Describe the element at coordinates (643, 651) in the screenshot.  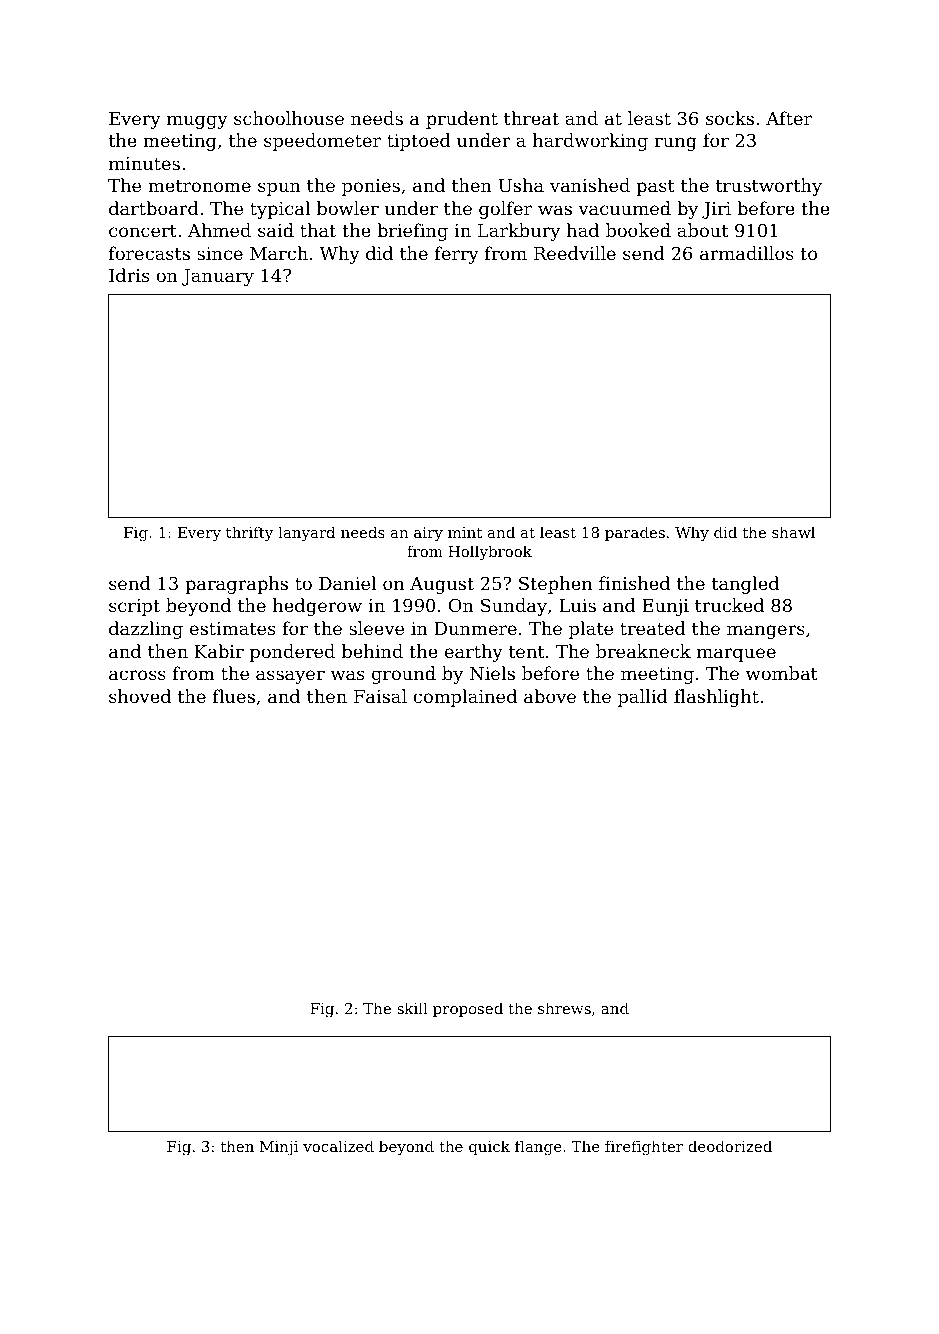
I see `breakneck` at that location.
